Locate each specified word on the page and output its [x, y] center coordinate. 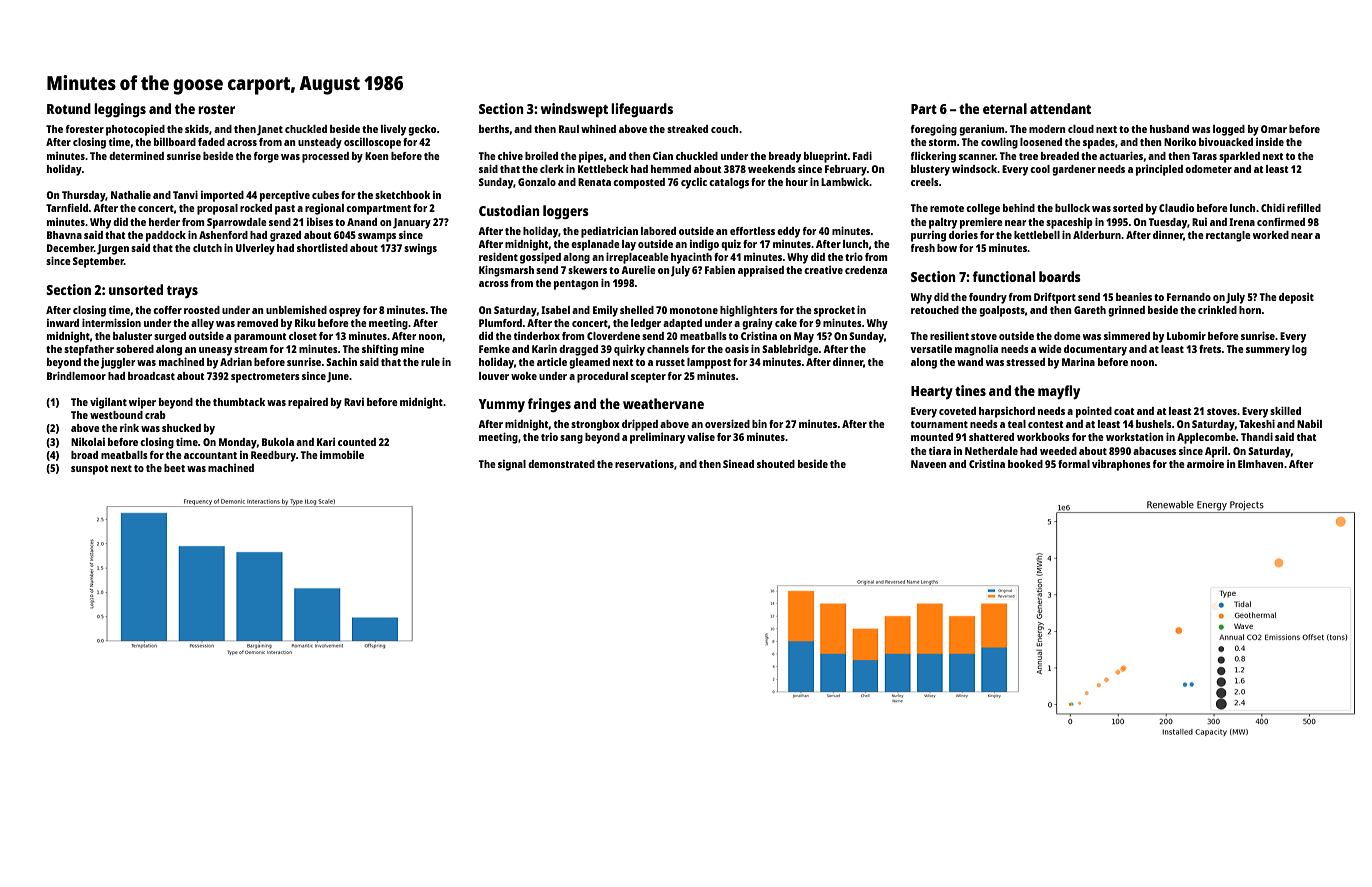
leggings [120, 110]
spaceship [1069, 223]
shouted [776, 464]
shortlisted [322, 248]
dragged [578, 350]
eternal [1005, 108]
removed [257, 323]
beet [174, 468]
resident [498, 256]
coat [1124, 411]
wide [1050, 348]
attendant [1060, 108]
